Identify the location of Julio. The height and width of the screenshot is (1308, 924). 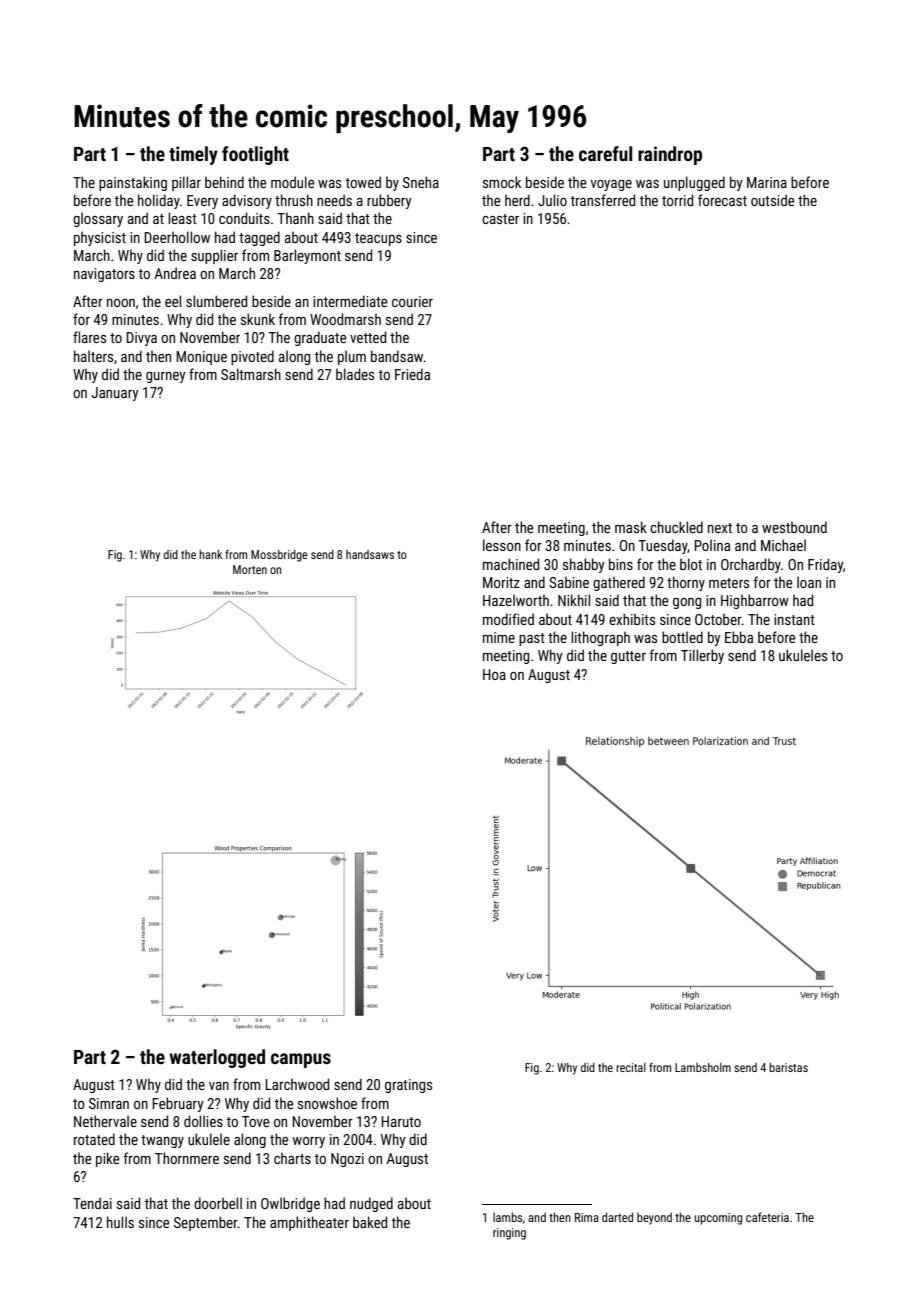
(552, 200).
